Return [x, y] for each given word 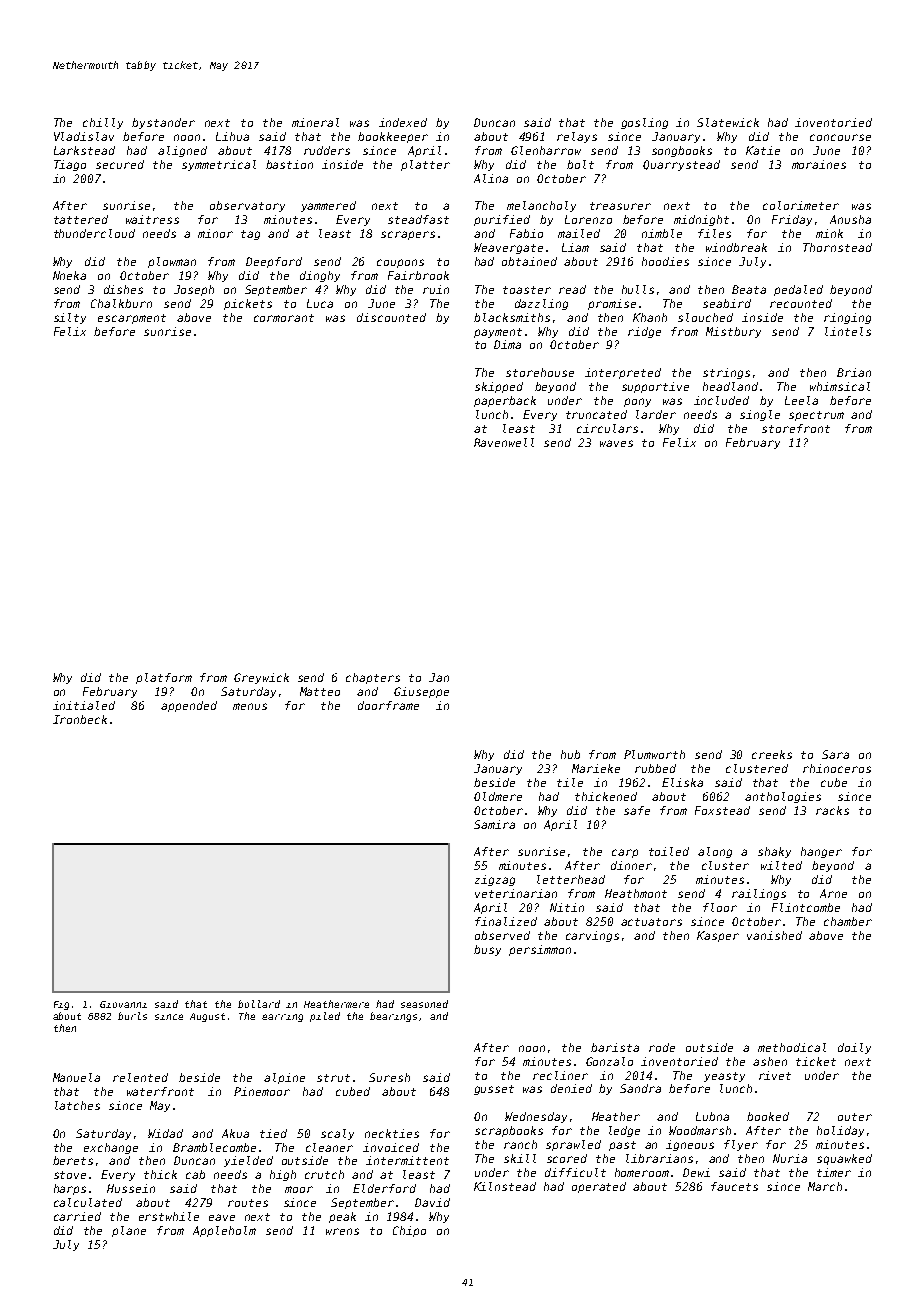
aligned [182, 151]
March [825, 1186]
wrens [342, 1231]
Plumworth [654, 754]
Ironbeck [80, 719]
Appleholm [224, 1231]
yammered [328, 206]
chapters [373, 678]
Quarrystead [681, 165]
